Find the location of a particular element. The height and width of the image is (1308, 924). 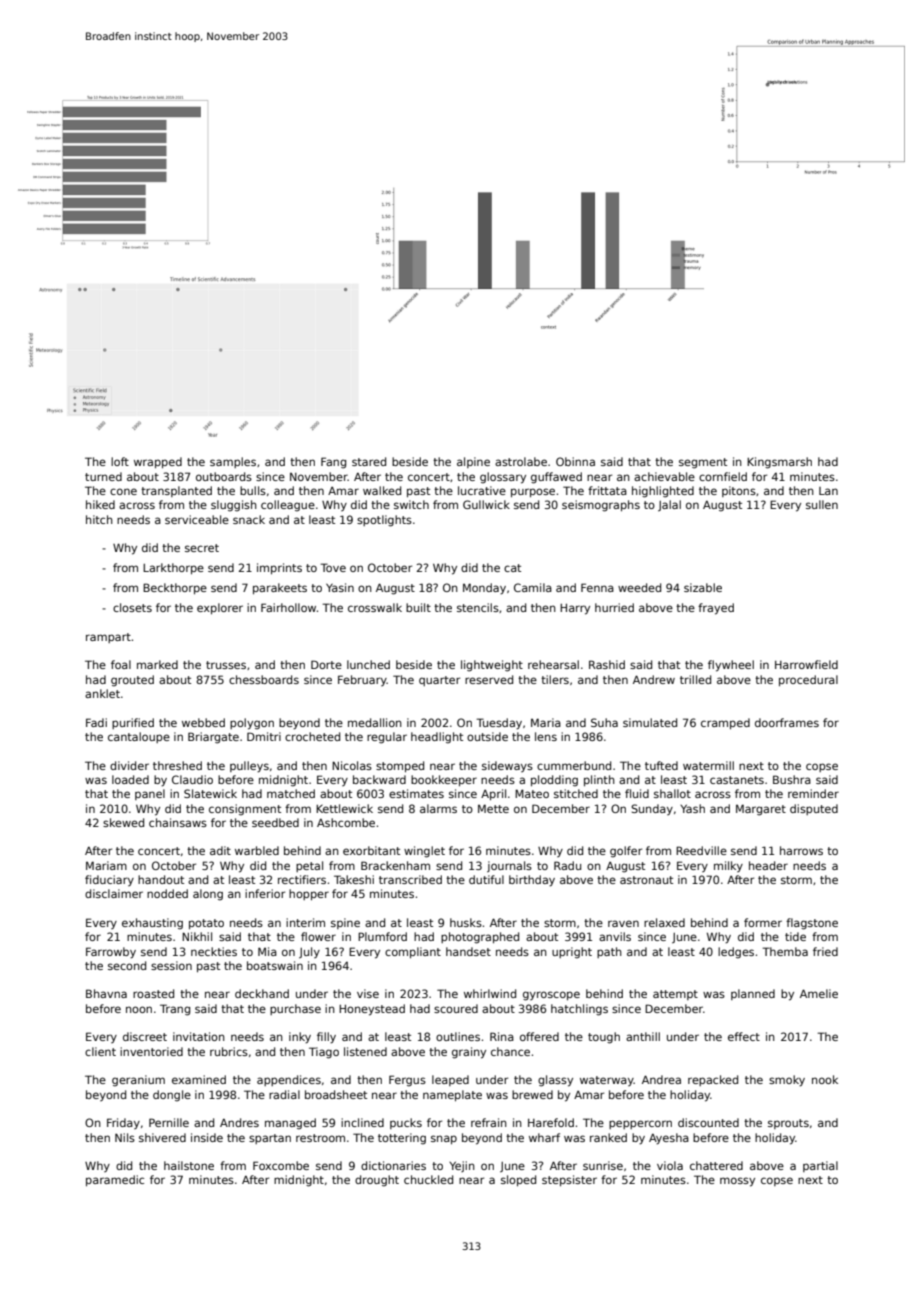

walked is located at coordinates (382, 490).
